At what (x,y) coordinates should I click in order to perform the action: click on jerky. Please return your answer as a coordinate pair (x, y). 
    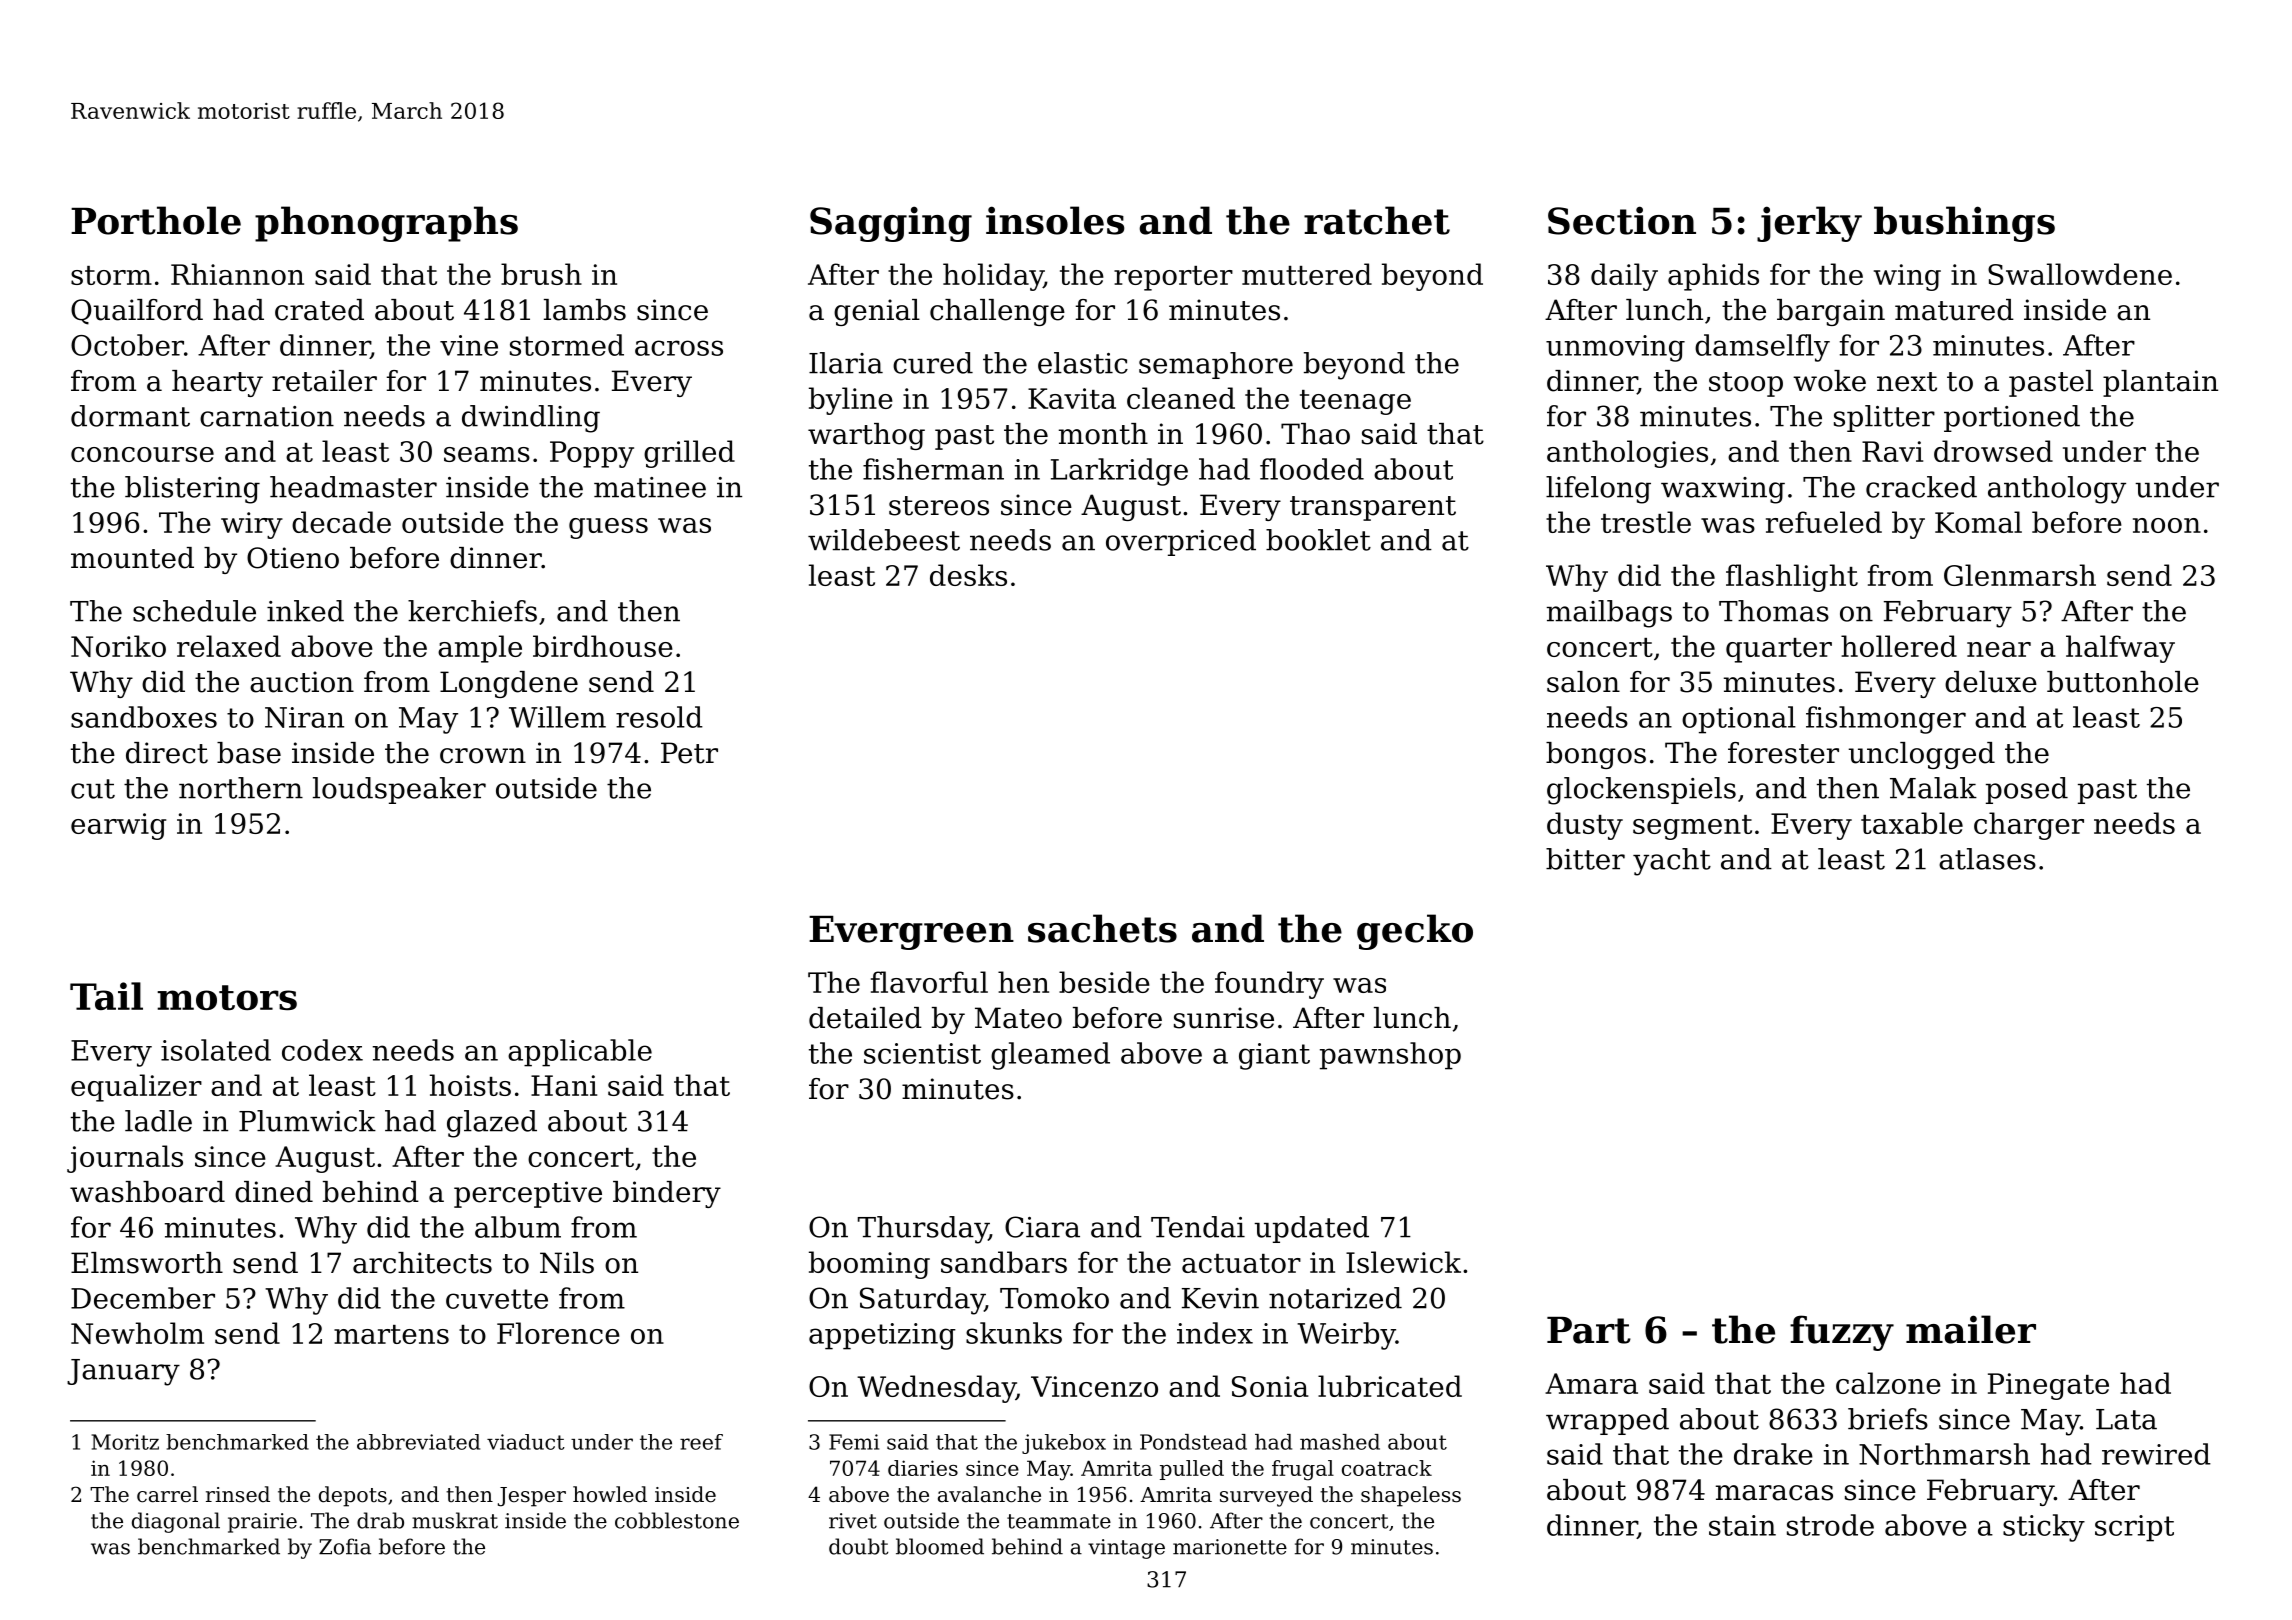
    Looking at the image, I should click on (1809, 224).
